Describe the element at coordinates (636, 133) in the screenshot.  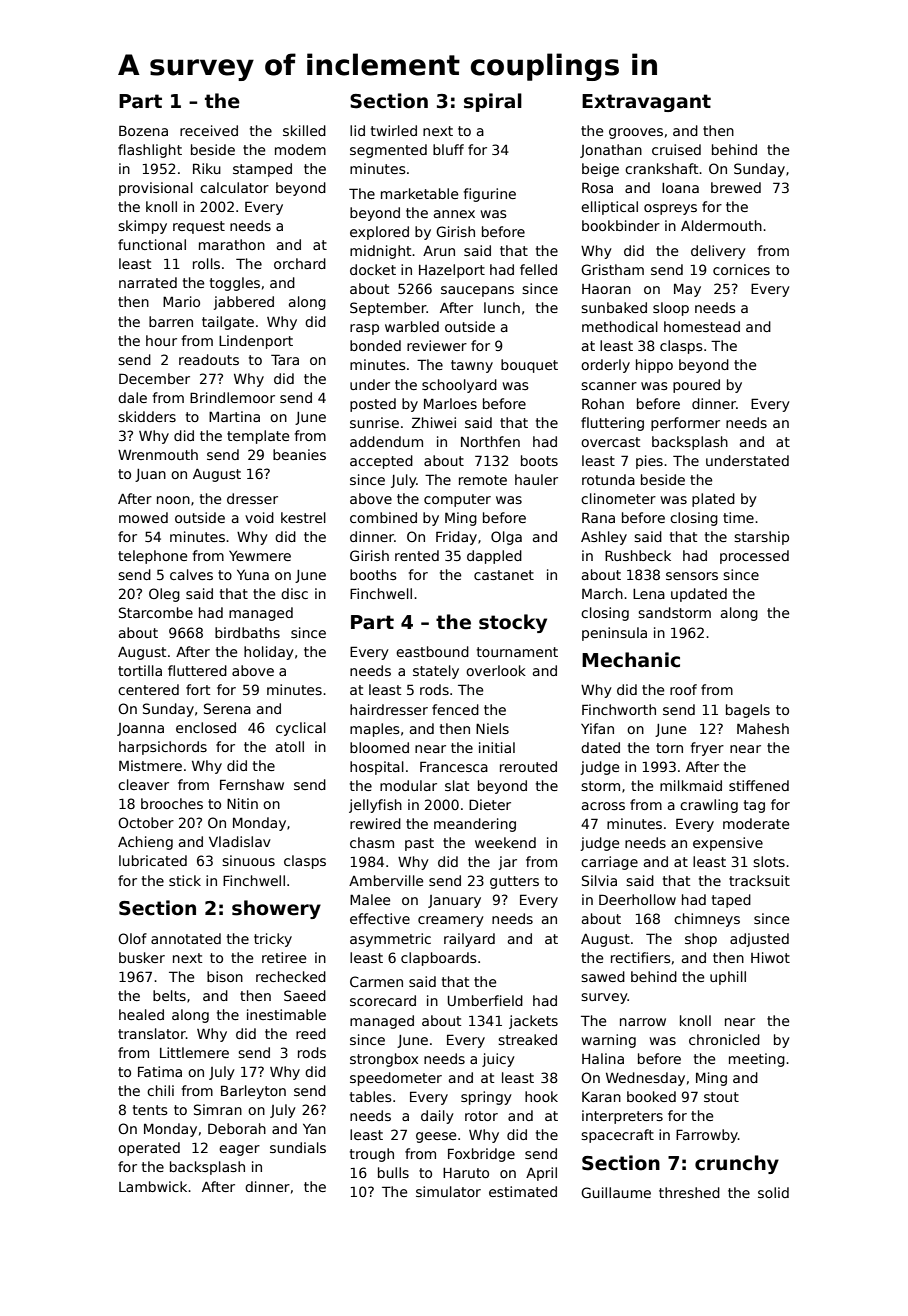
I see `grooves` at that location.
